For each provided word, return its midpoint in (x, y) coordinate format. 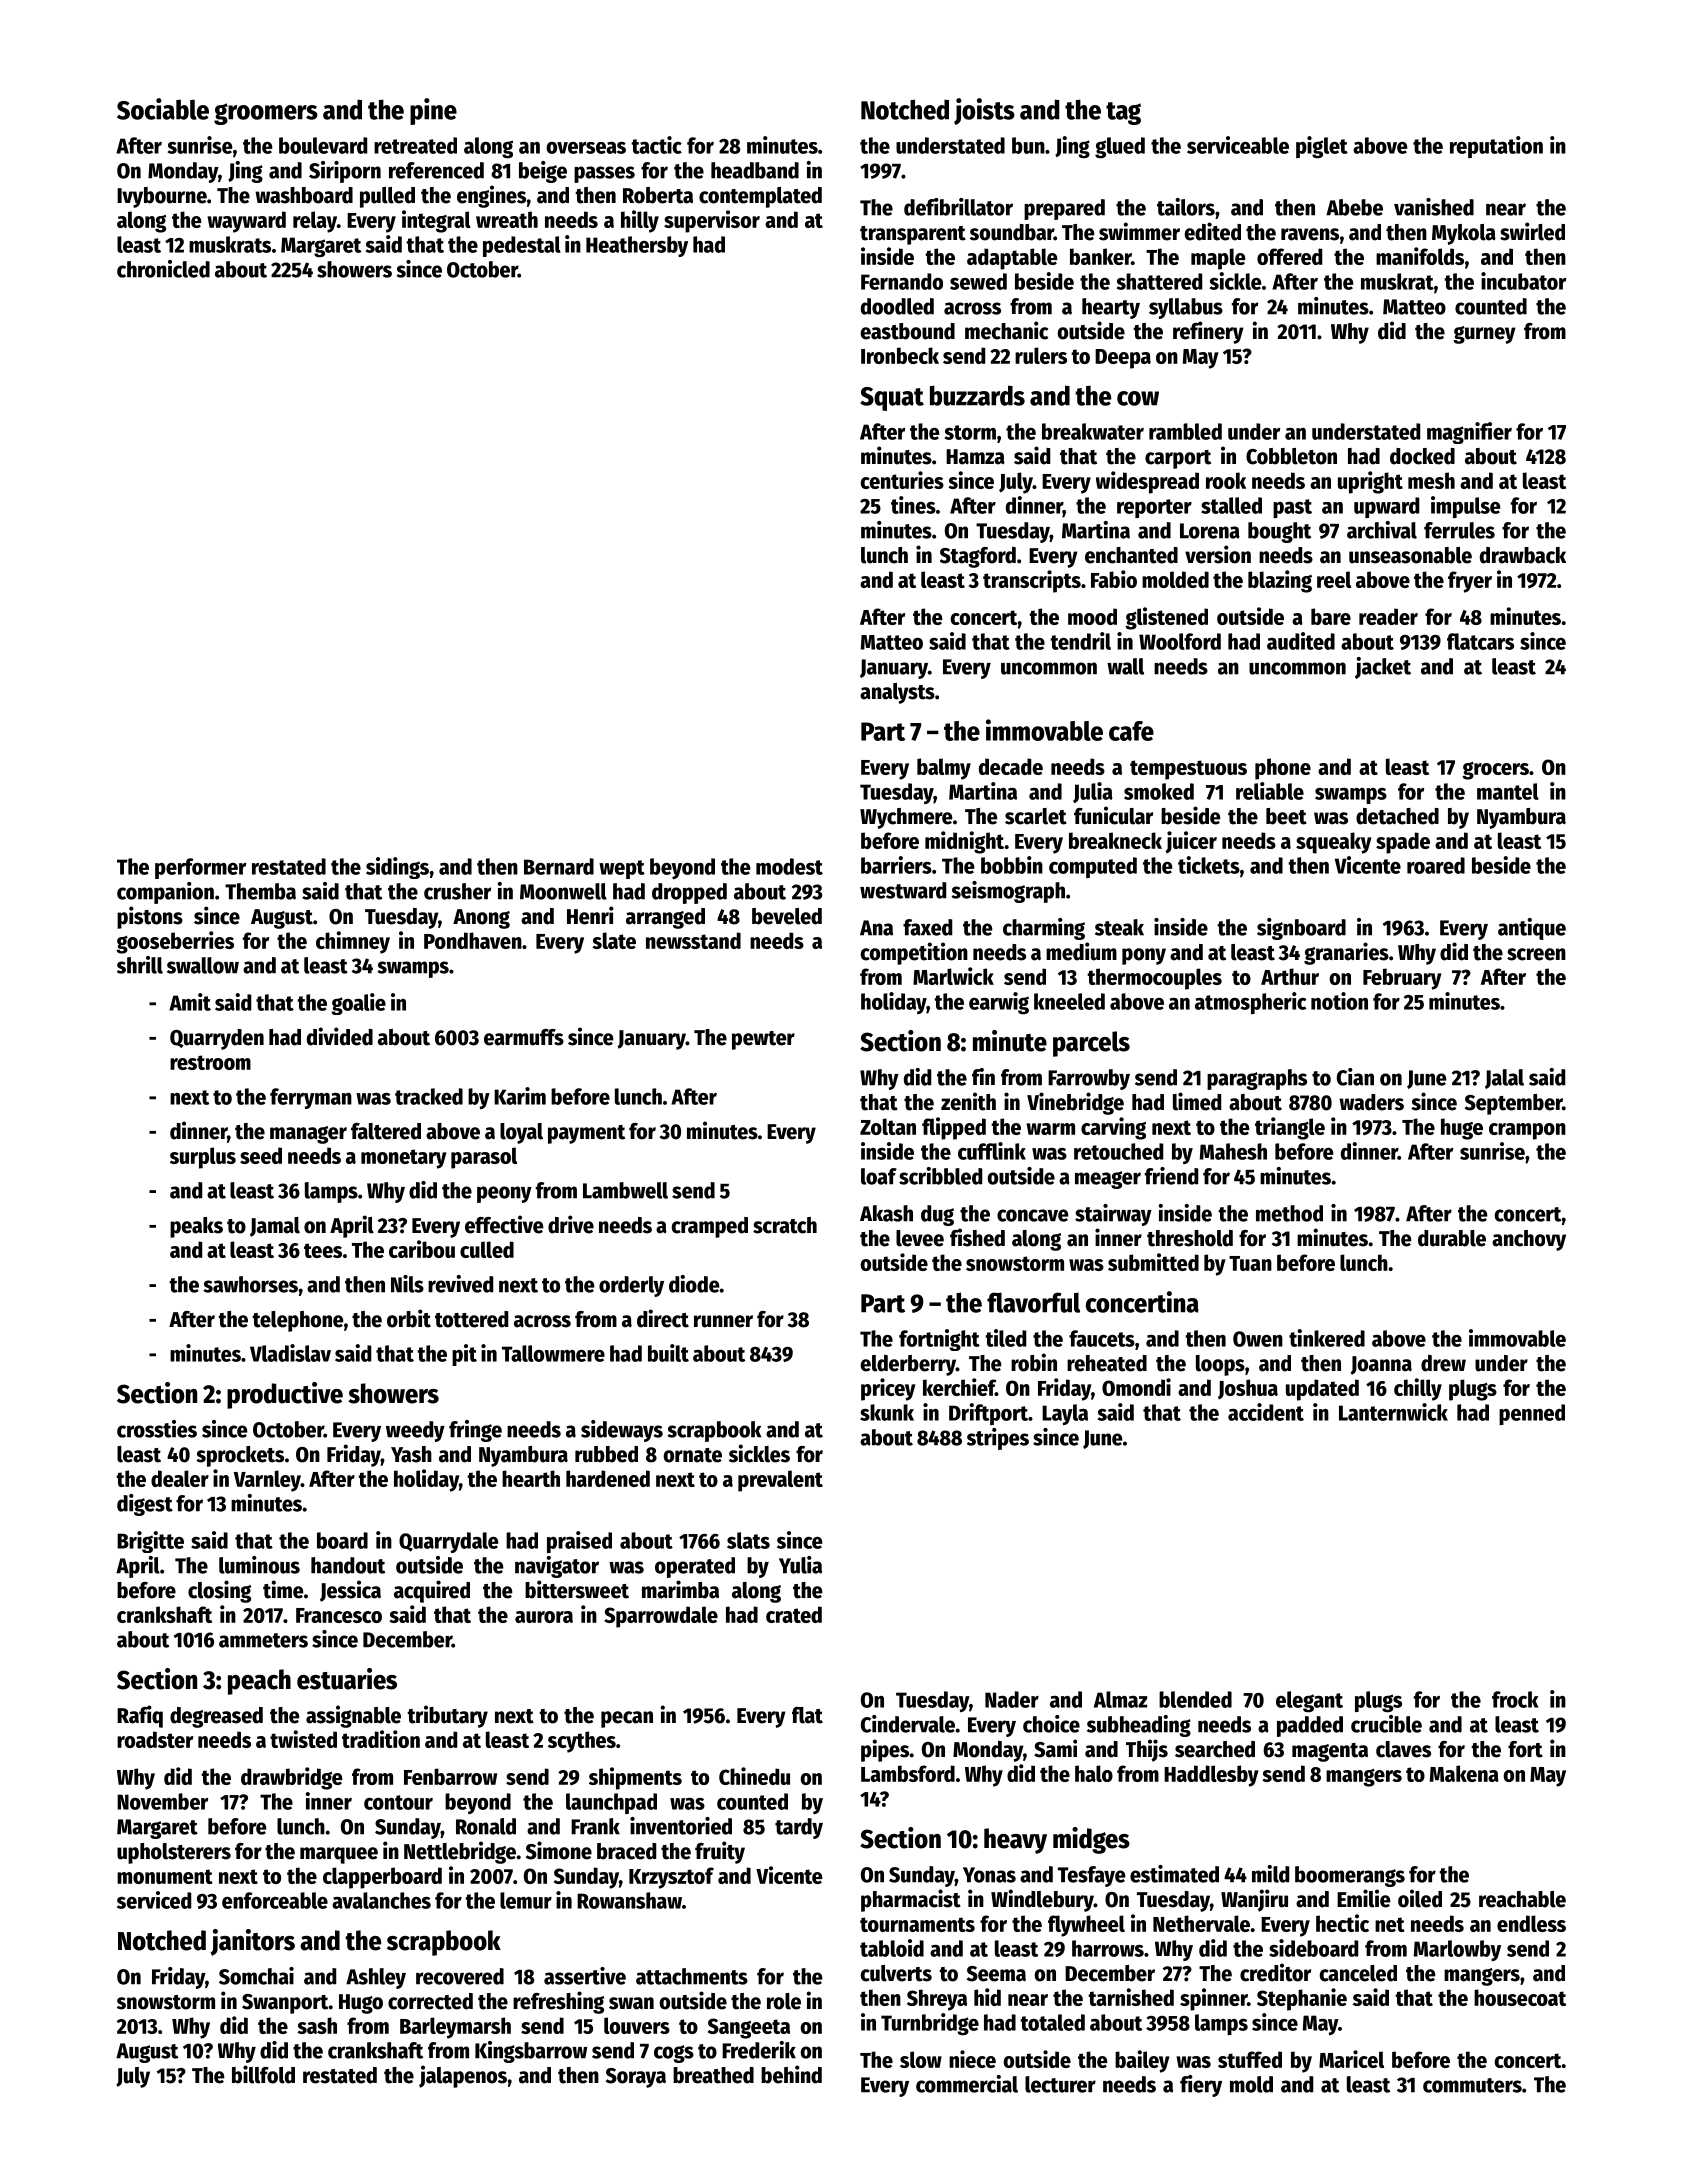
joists (984, 111)
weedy (415, 1431)
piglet (1322, 147)
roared (1436, 865)
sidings (397, 868)
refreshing (558, 2002)
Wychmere (906, 818)
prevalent (780, 1481)
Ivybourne (162, 197)
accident (1266, 1412)
